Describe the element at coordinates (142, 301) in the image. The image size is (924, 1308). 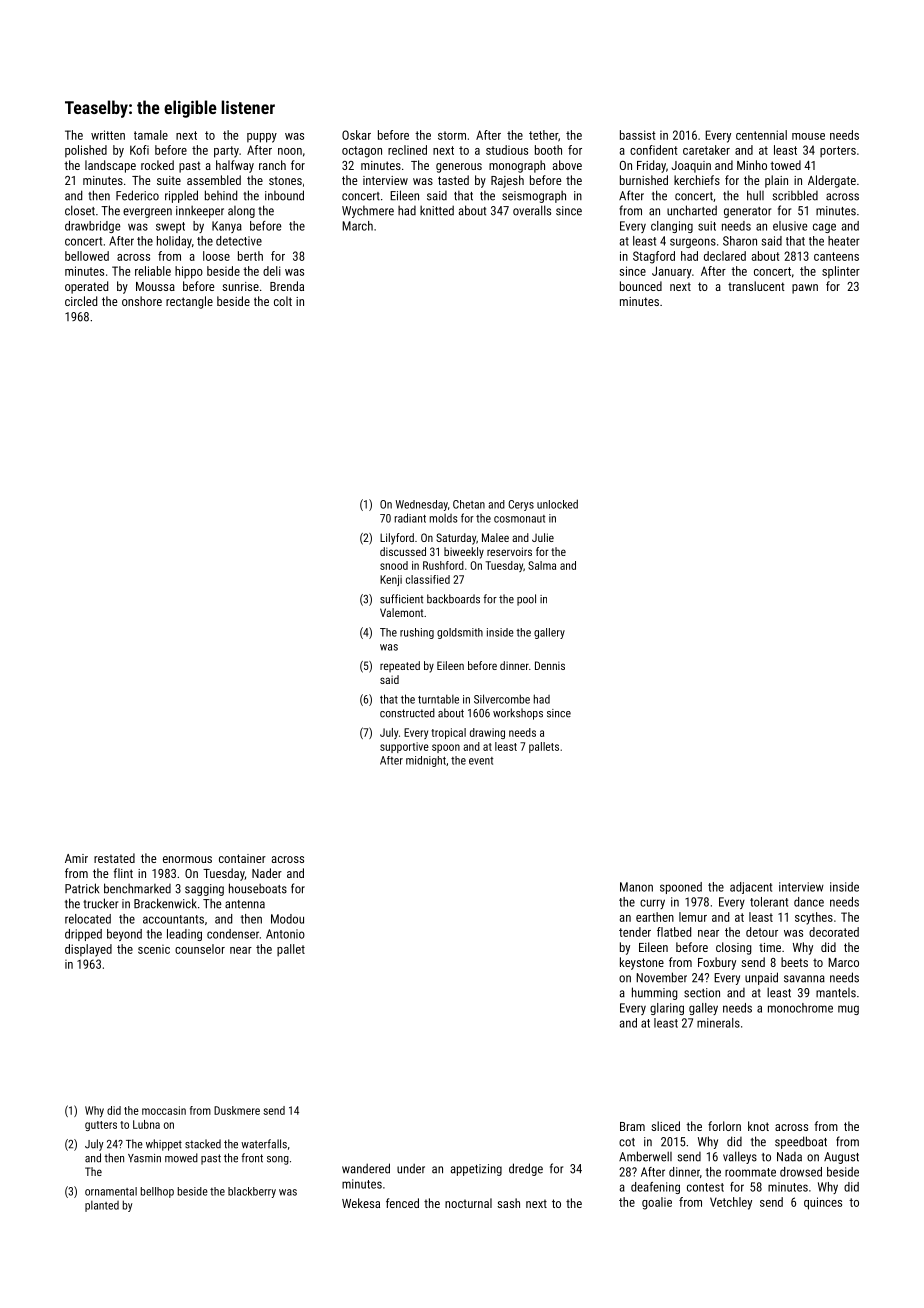
I see `onshore` at that location.
